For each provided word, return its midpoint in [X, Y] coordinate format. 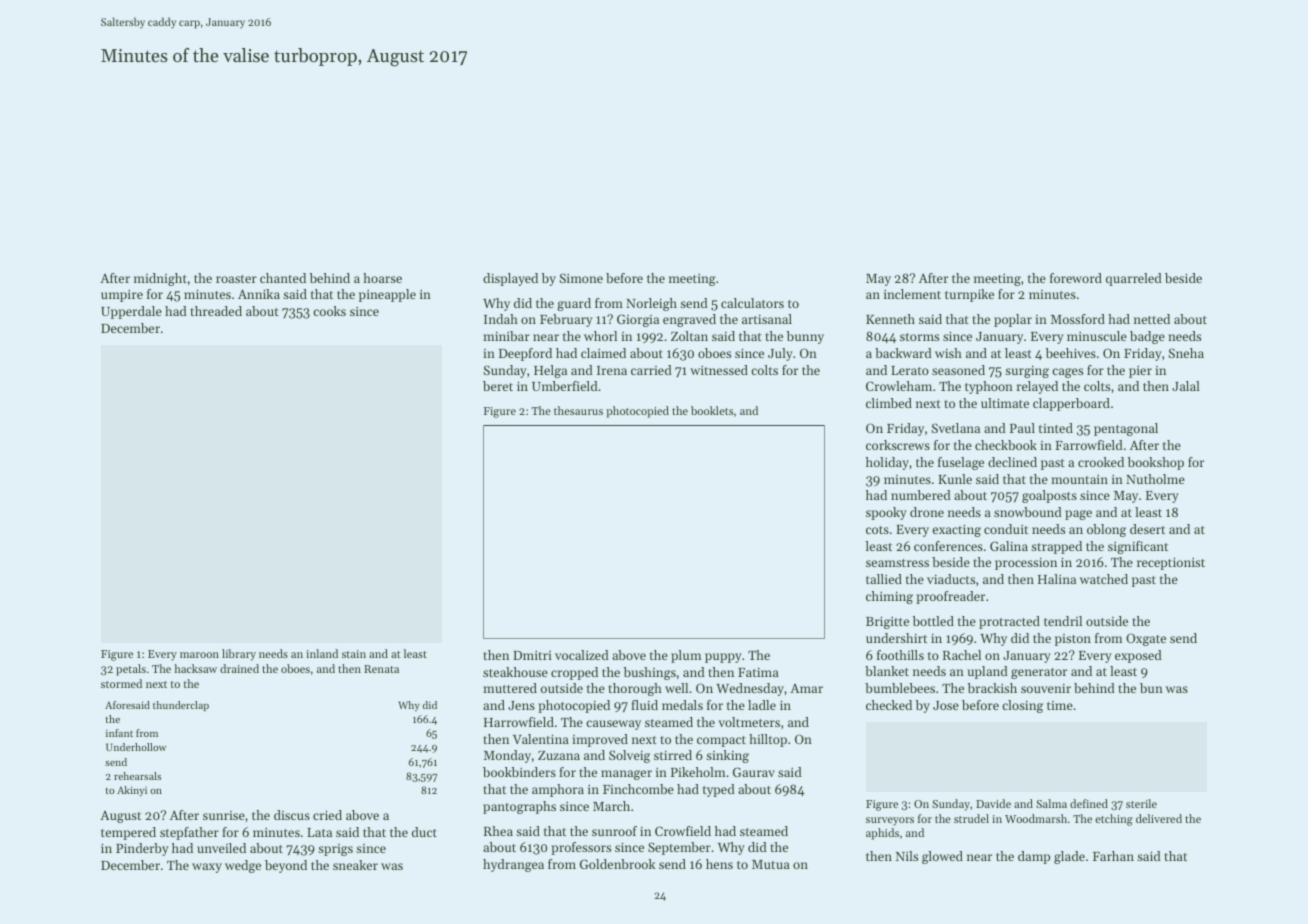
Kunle [955, 479]
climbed [889, 403]
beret [498, 386]
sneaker [355, 865]
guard [574, 304]
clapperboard [1071, 404]
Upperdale [131, 312]
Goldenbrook [617, 864]
